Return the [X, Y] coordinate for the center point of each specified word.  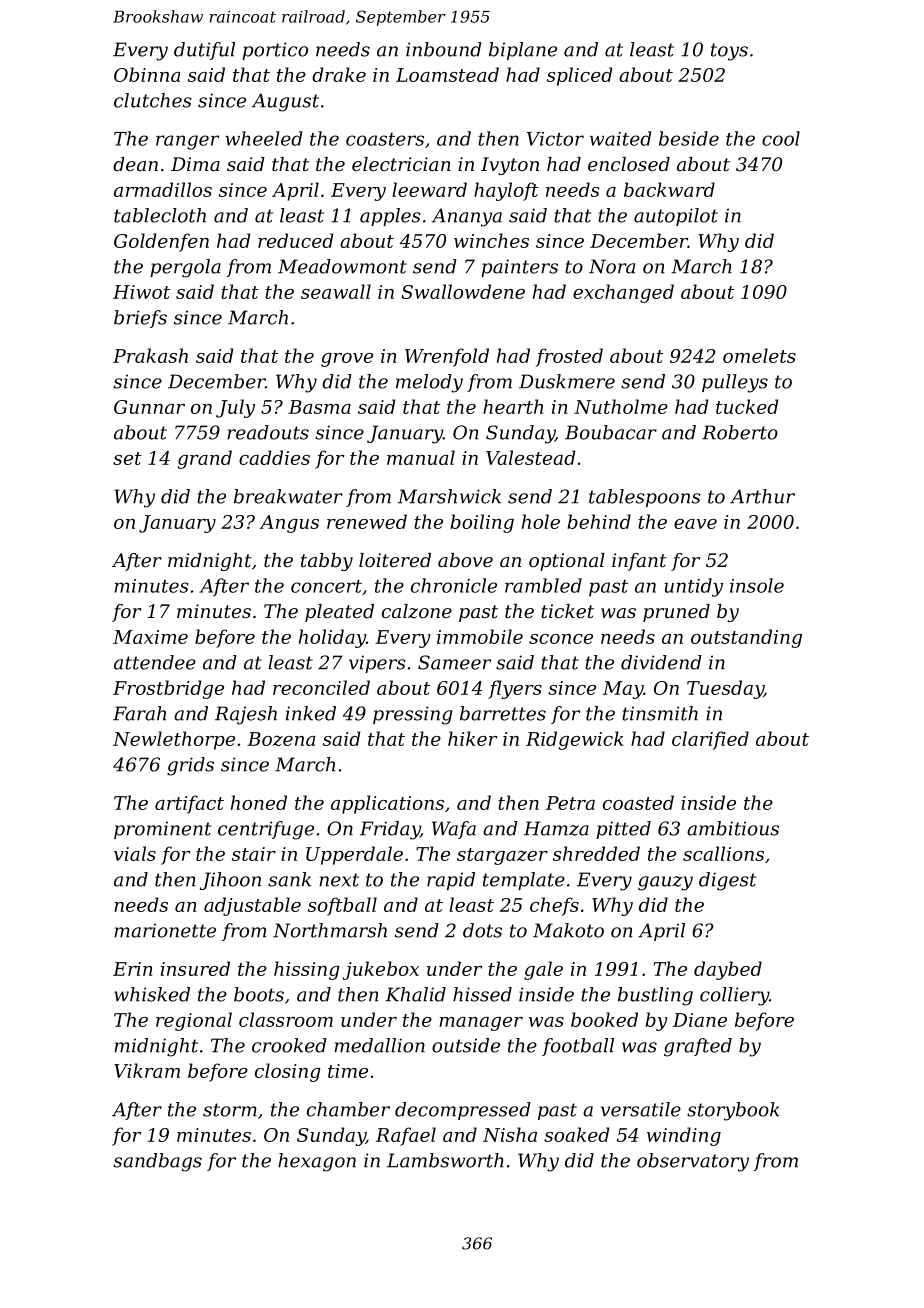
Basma [319, 407]
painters [519, 268]
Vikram [147, 1070]
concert [326, 586]
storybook [733, 1111]
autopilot [676, 217]
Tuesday [725, 689]
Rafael [406, 1136]
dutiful [204, 51]
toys [729, 52]
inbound [444, 49]
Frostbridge [168, 689]
